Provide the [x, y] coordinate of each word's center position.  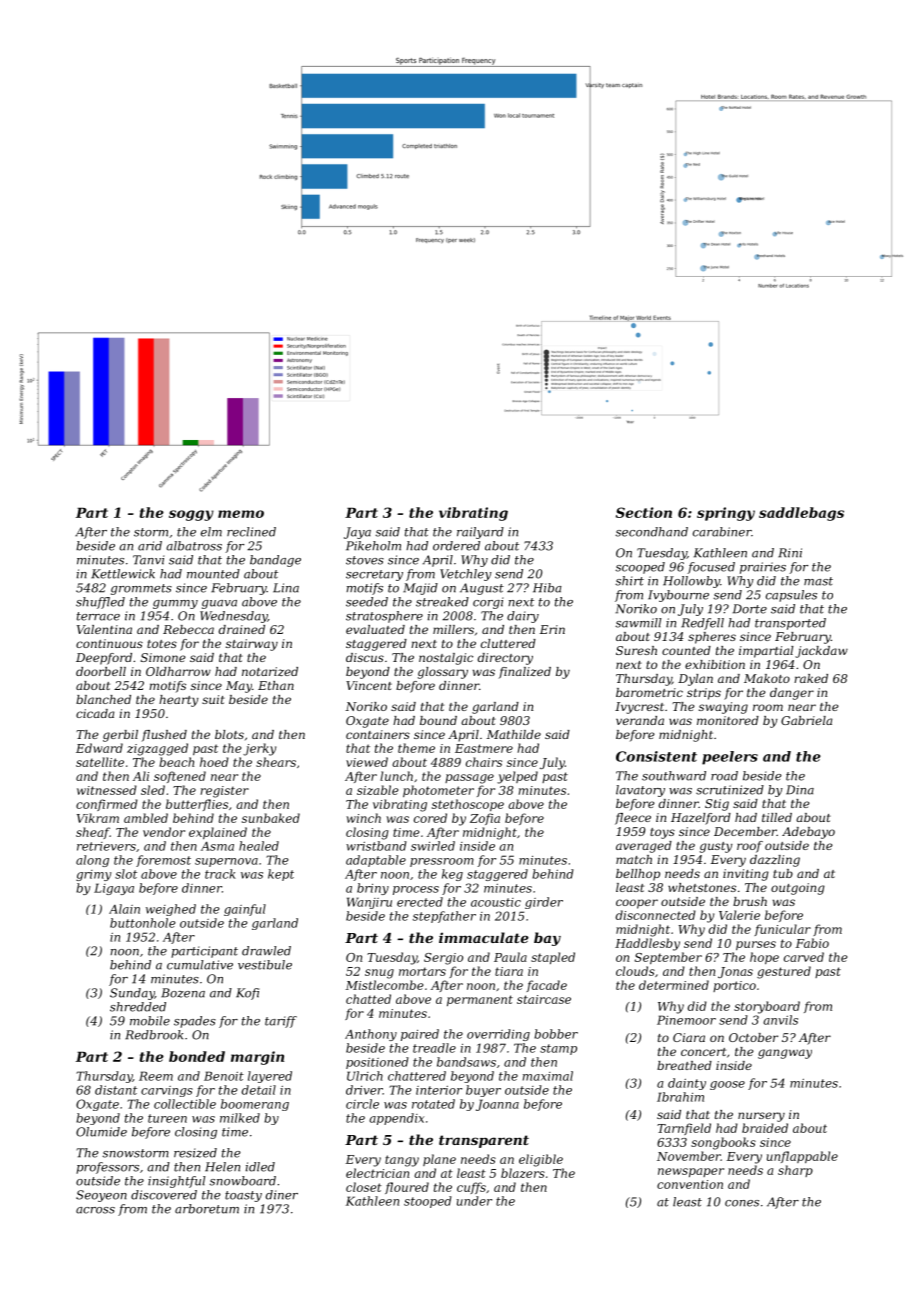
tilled [777, 817]
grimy [93, 875]
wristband [376, 846]
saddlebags [801, 514]
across [95, 1210]
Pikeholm [373, 546]
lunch [396, 776]
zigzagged [157, 749]
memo [241, 514]
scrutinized [730, 790]
